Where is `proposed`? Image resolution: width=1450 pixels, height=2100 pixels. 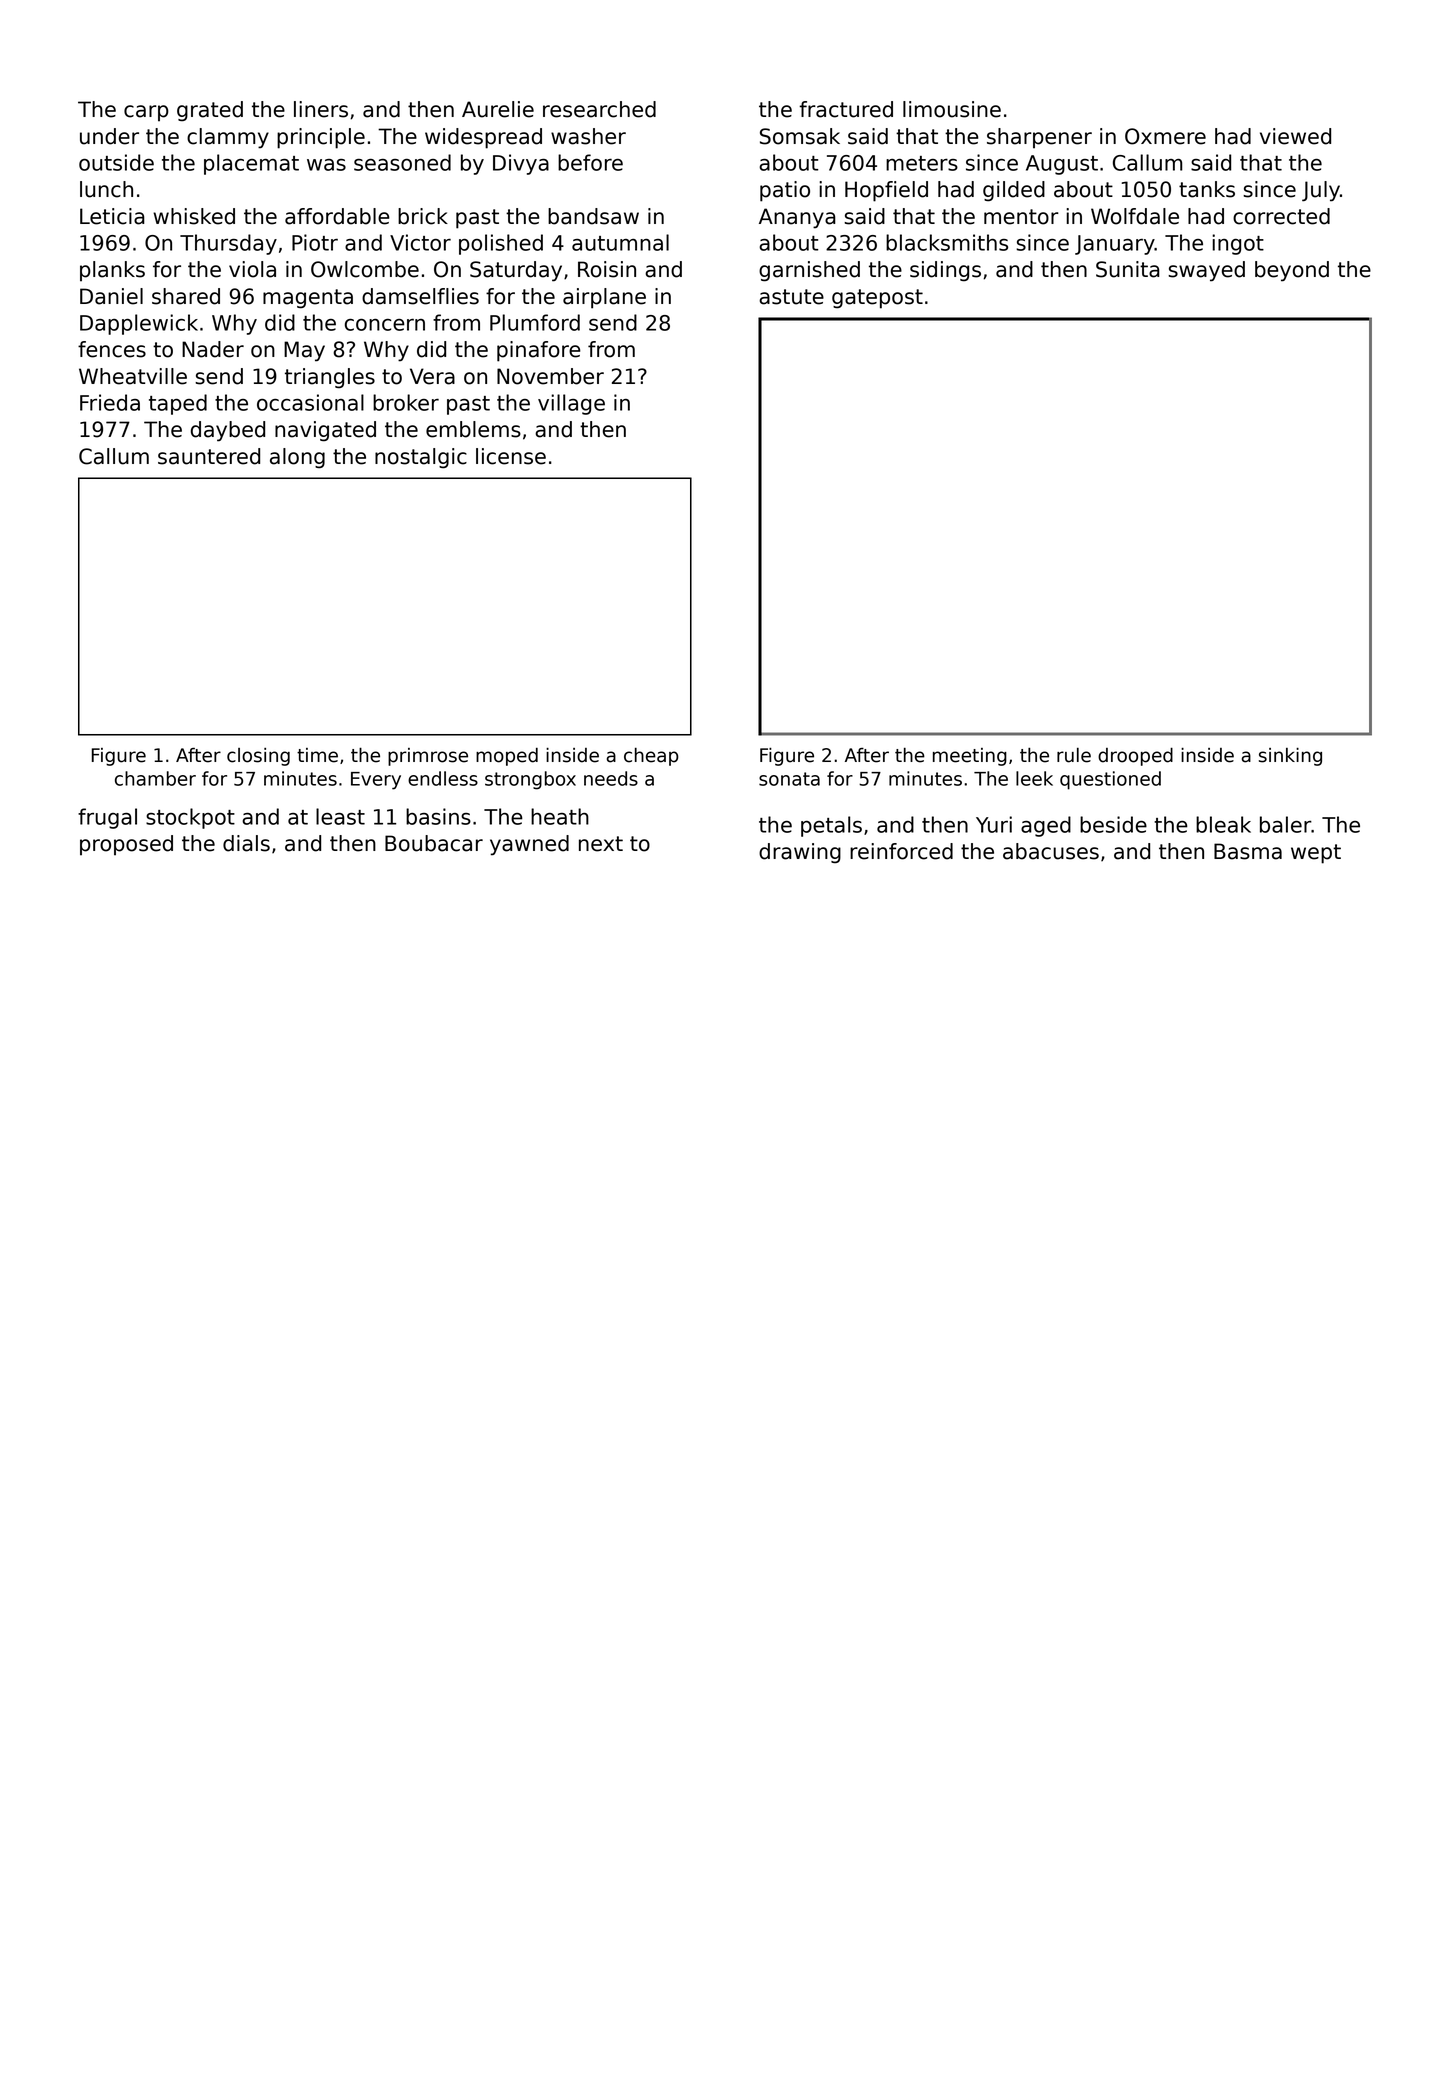
proposed is located at coordinates (126, 845).
